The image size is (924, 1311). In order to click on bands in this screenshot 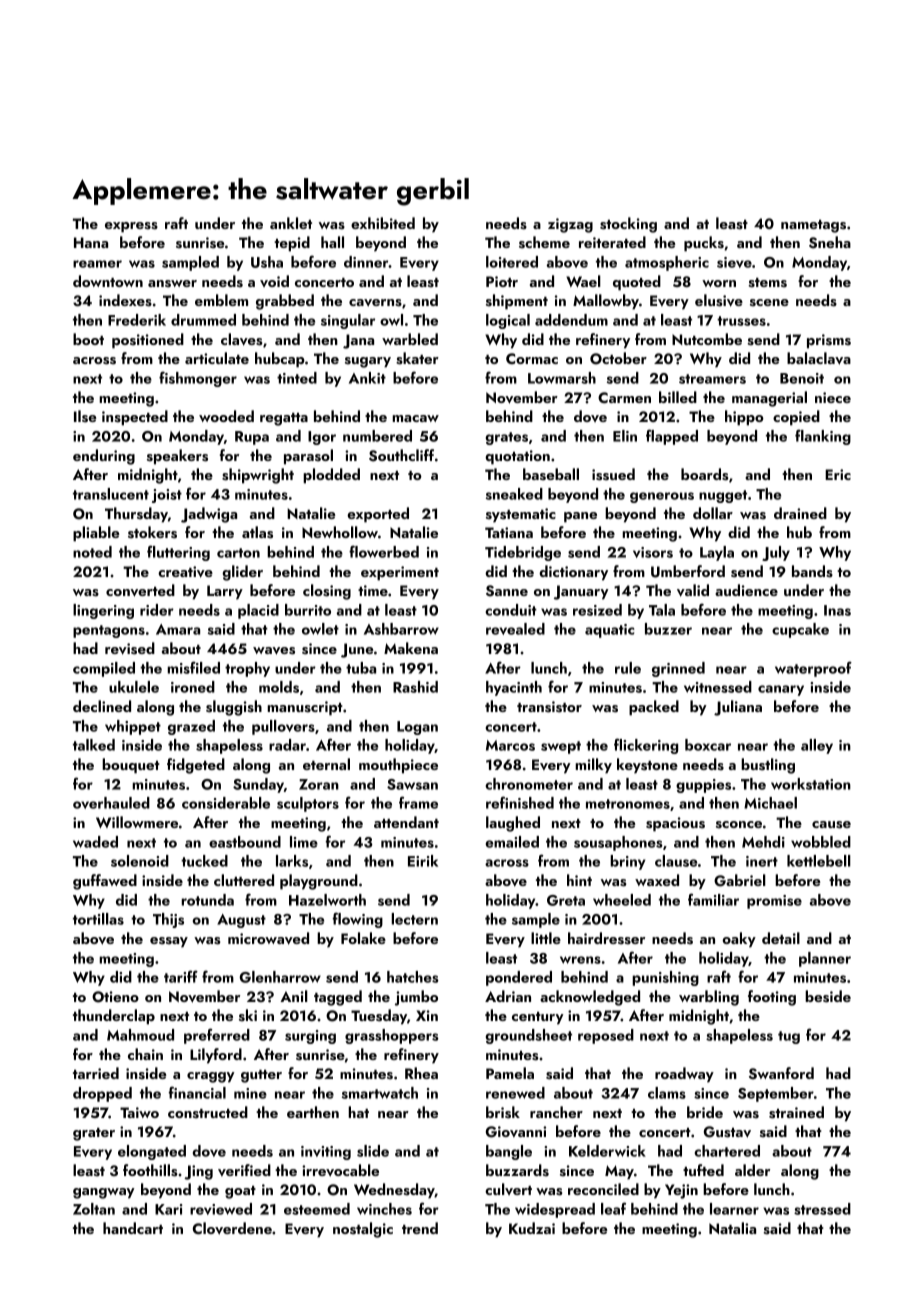, I will do `click(812, 571)`.
